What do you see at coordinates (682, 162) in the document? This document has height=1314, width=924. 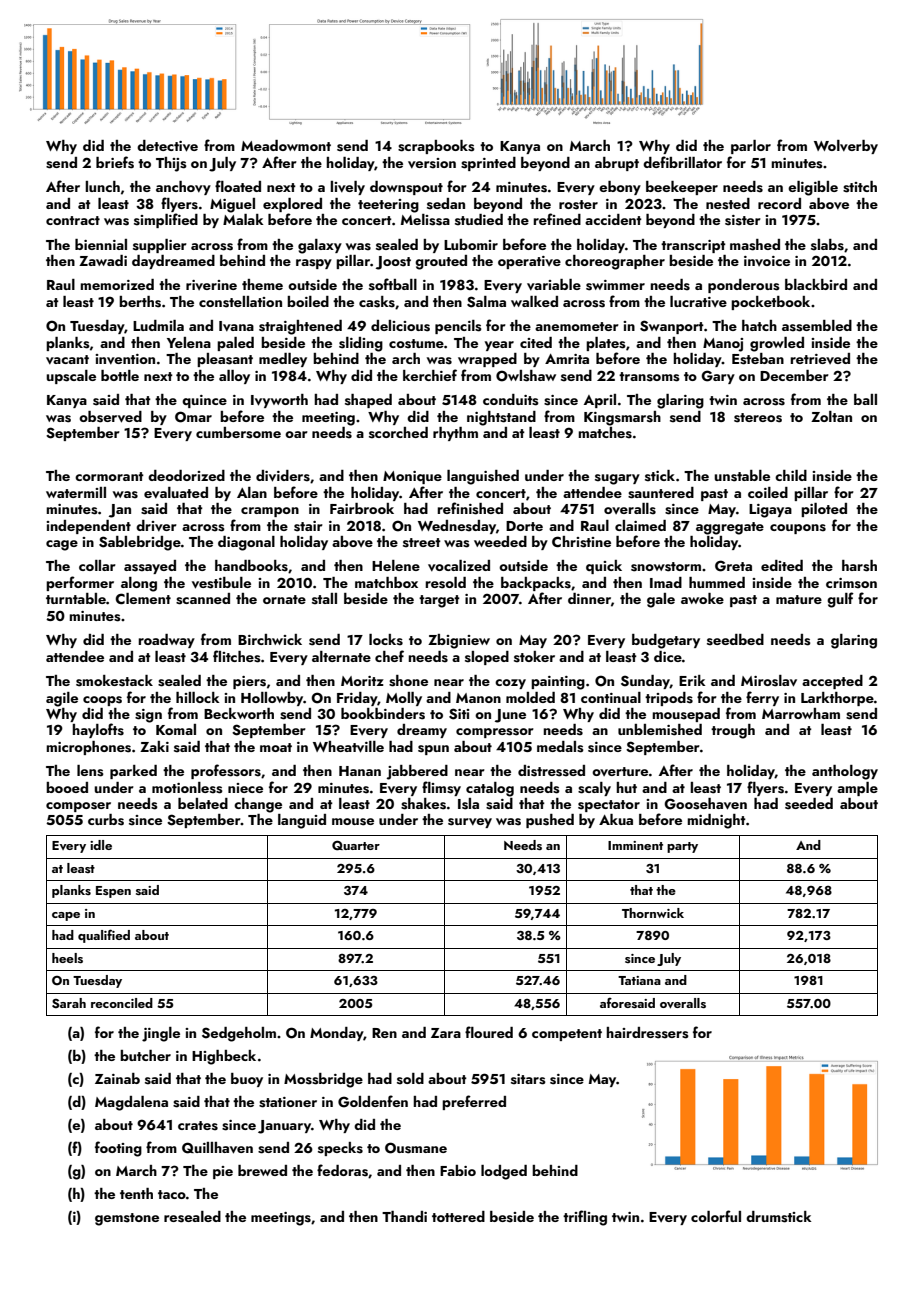 I see `defibrillator` at bounding box center [682, 162].
